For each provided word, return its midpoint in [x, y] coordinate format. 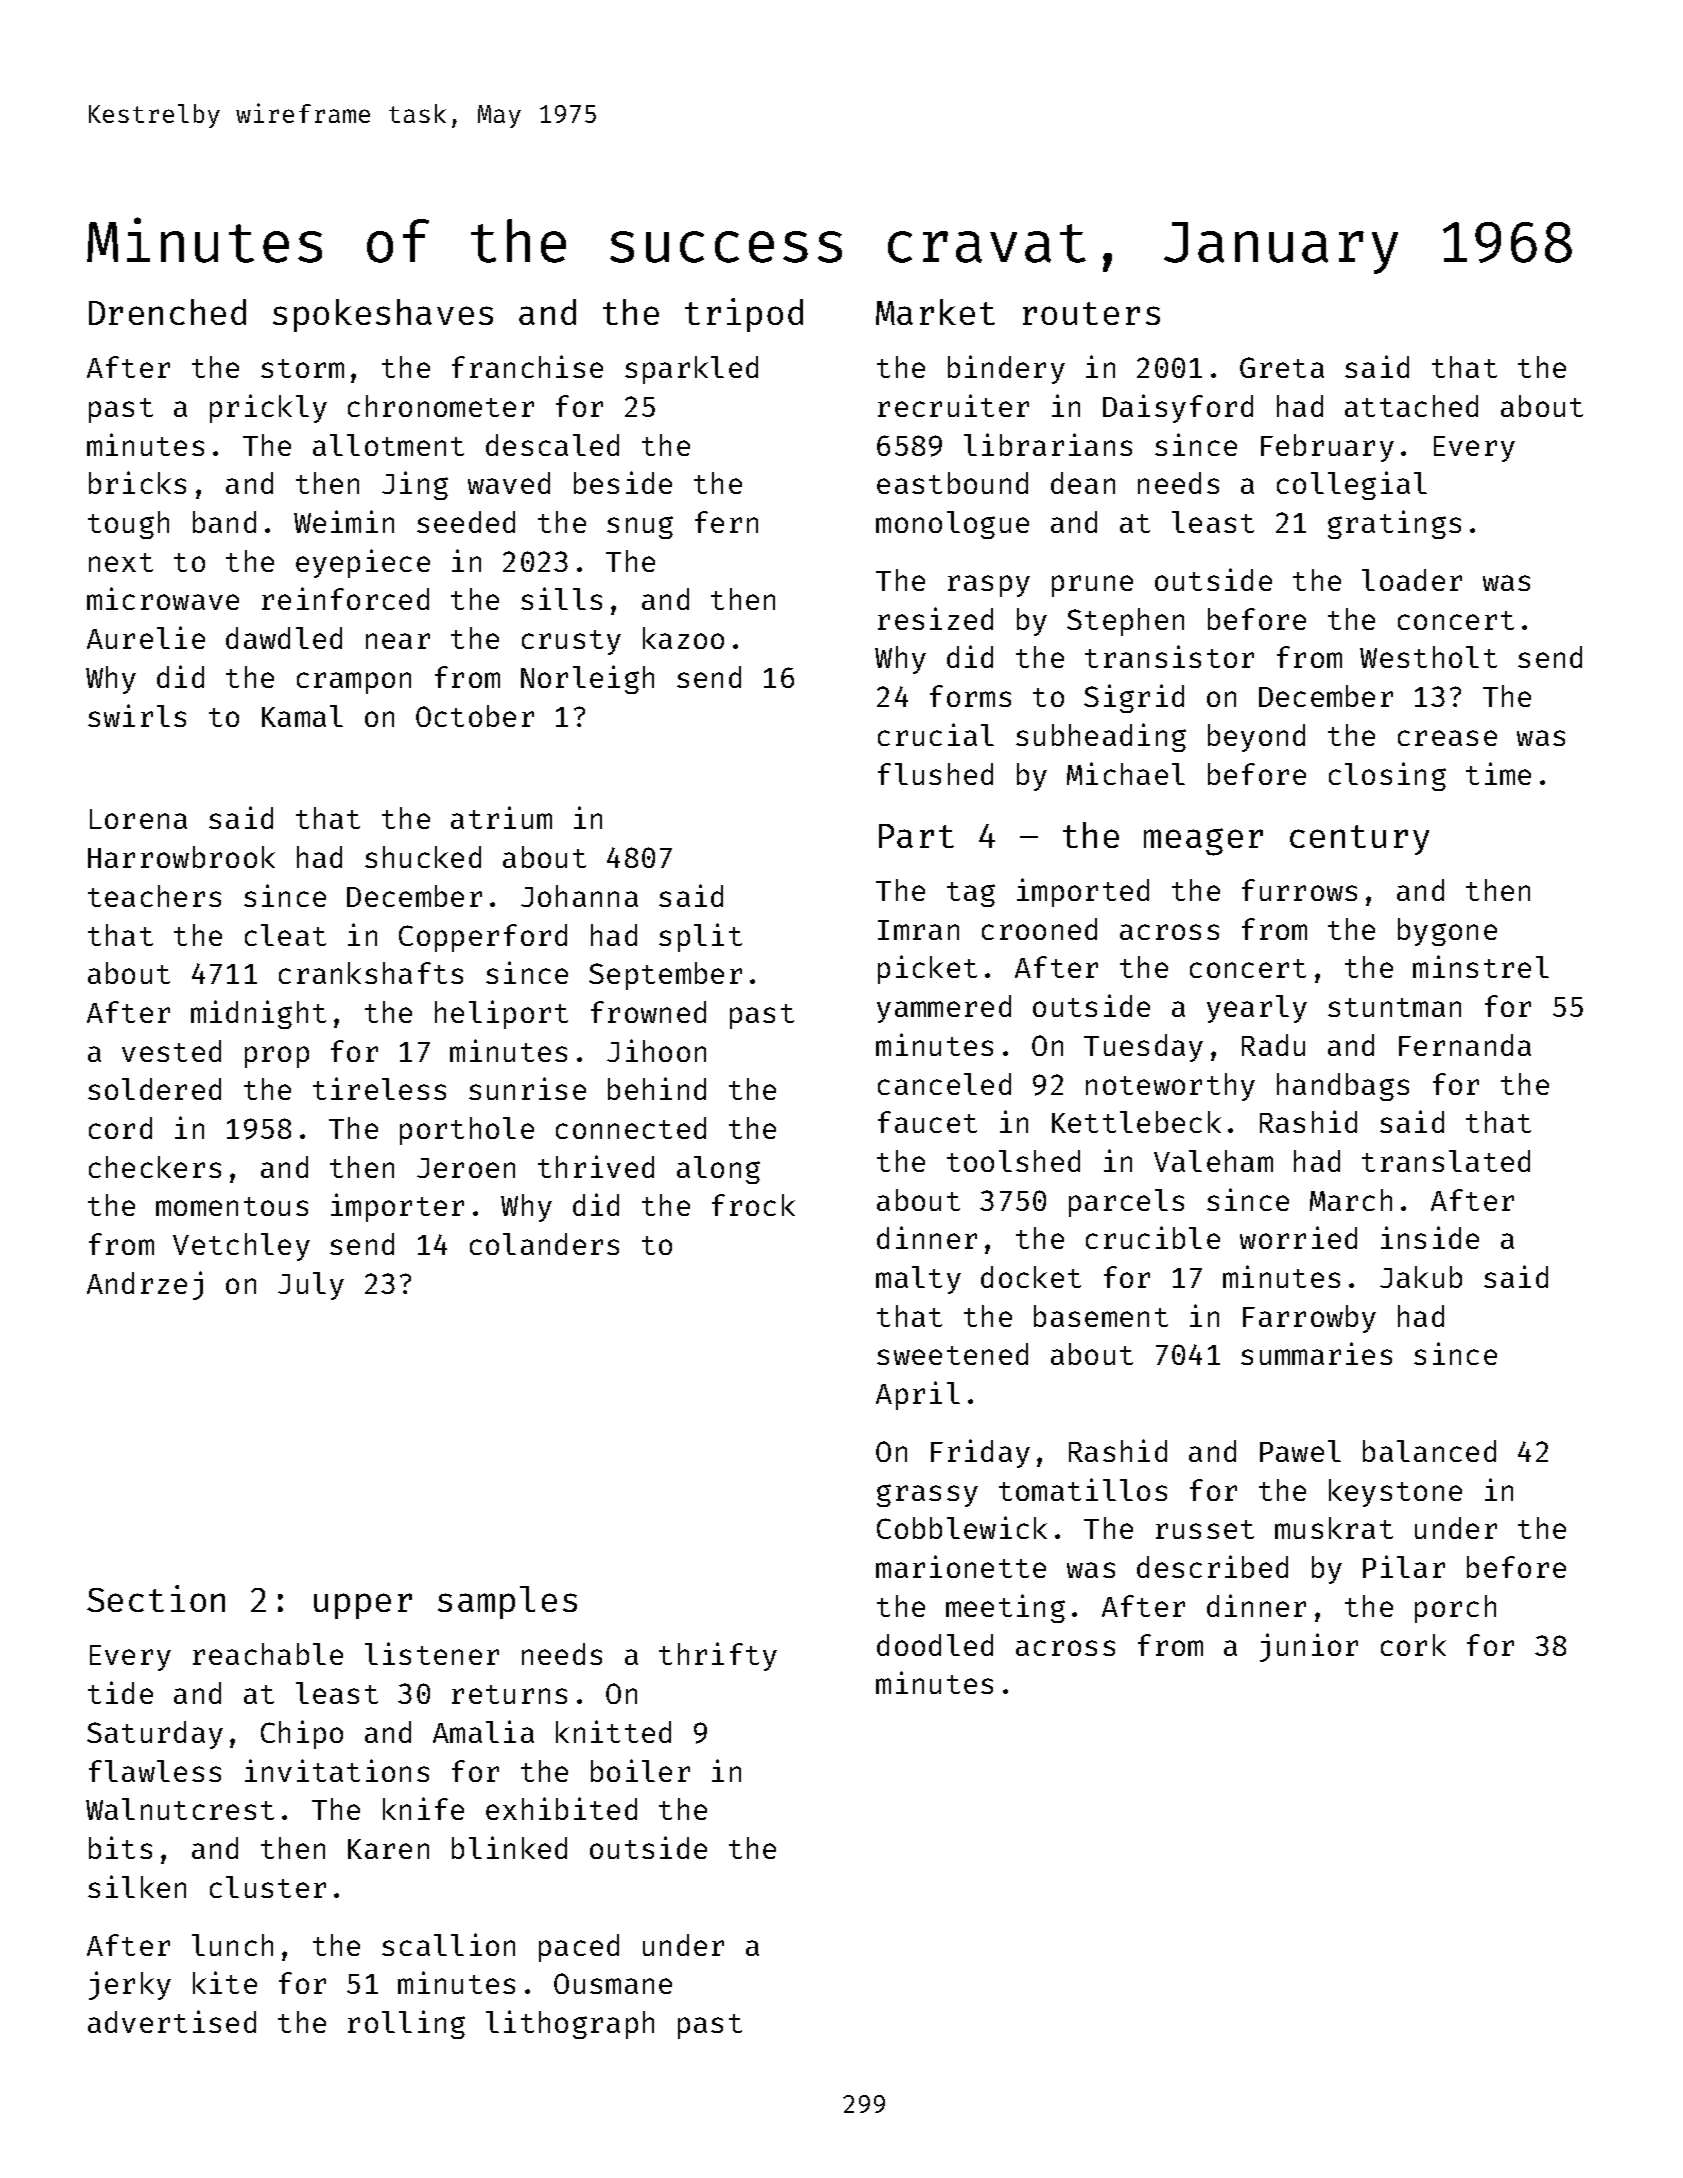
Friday [980, 1453]
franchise [527, 366]
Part [916, 836]
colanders [544, 1244]
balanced [1429, 1451]
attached [1411, 406]
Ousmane [613, 1983]
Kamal [302, 716]
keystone [1395, 1493]
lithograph [570, 2024]
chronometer [441, 406]
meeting [1005, 1608]
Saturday [155, 1735]
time [1498, 773]
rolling [406, 2024]
